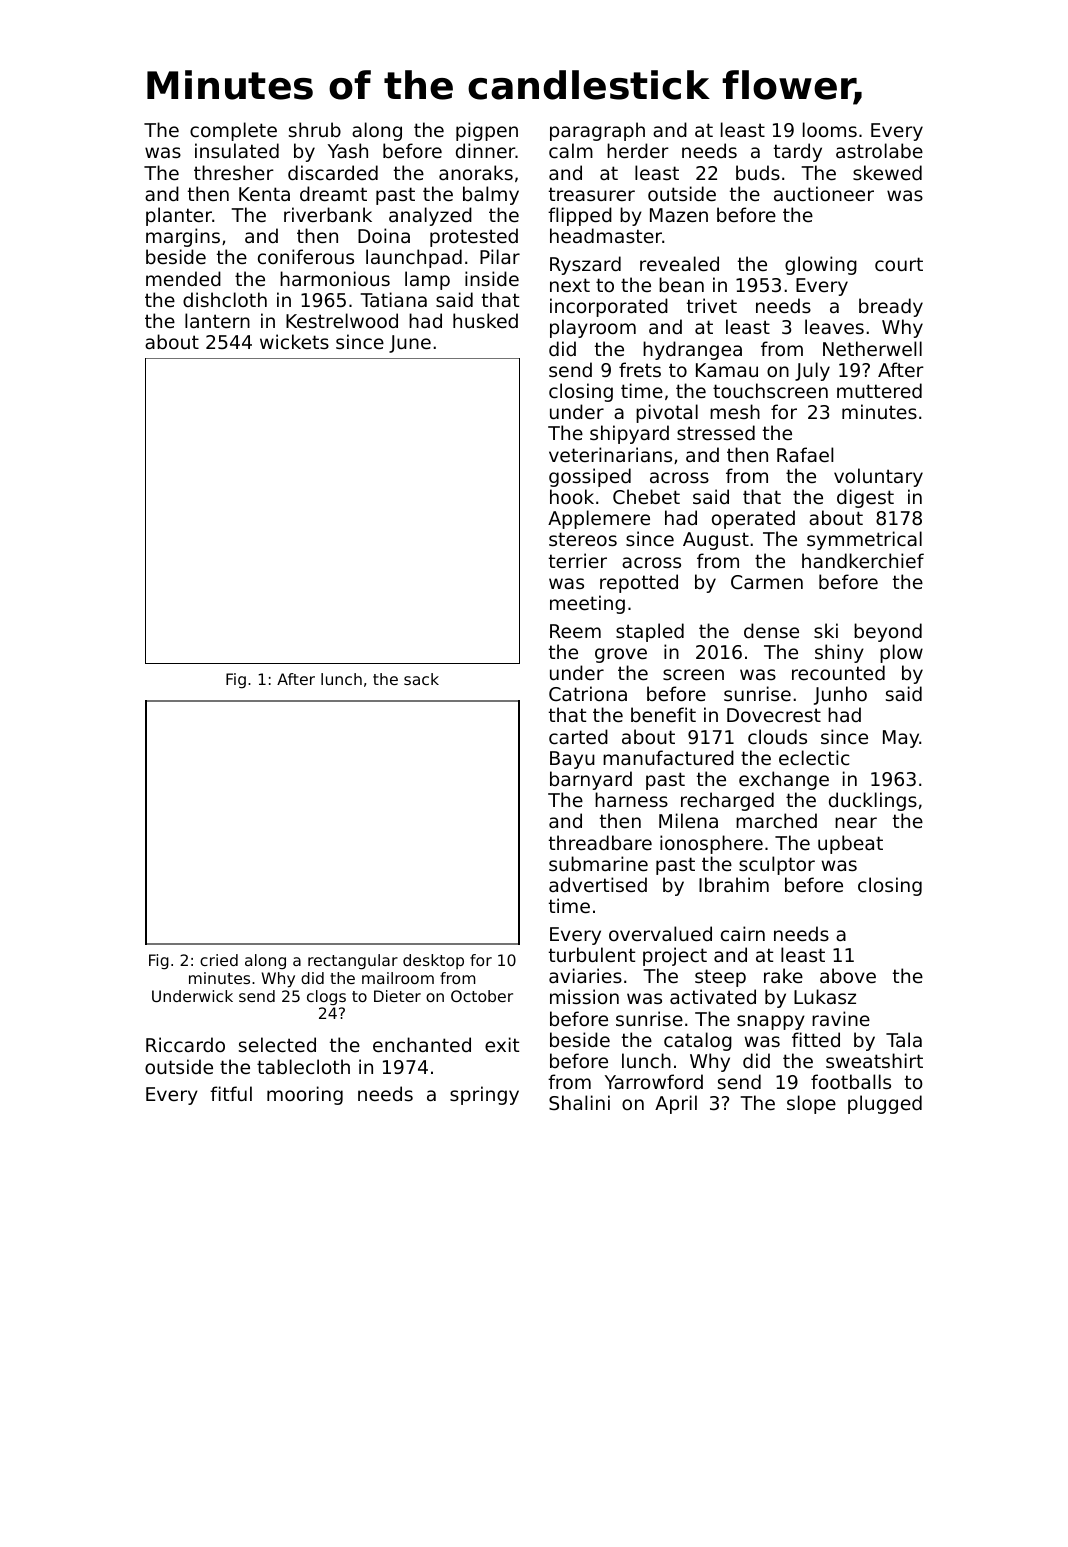  Describe the element at coordinates (681, 284) in the document. I see `bean` at that location.
